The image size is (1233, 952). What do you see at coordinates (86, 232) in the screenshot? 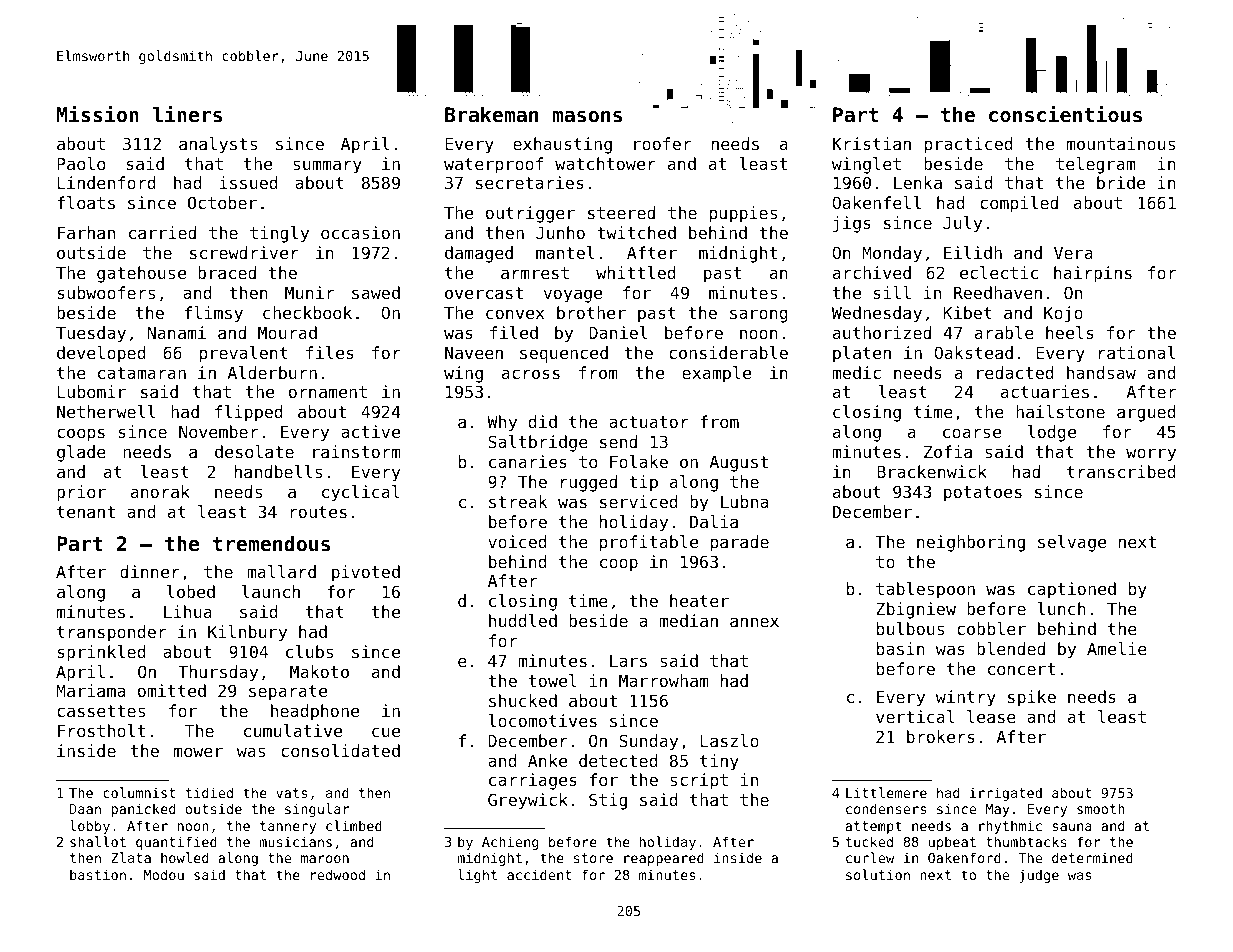
I see `Farhan` at bounding box center [86, 232].
